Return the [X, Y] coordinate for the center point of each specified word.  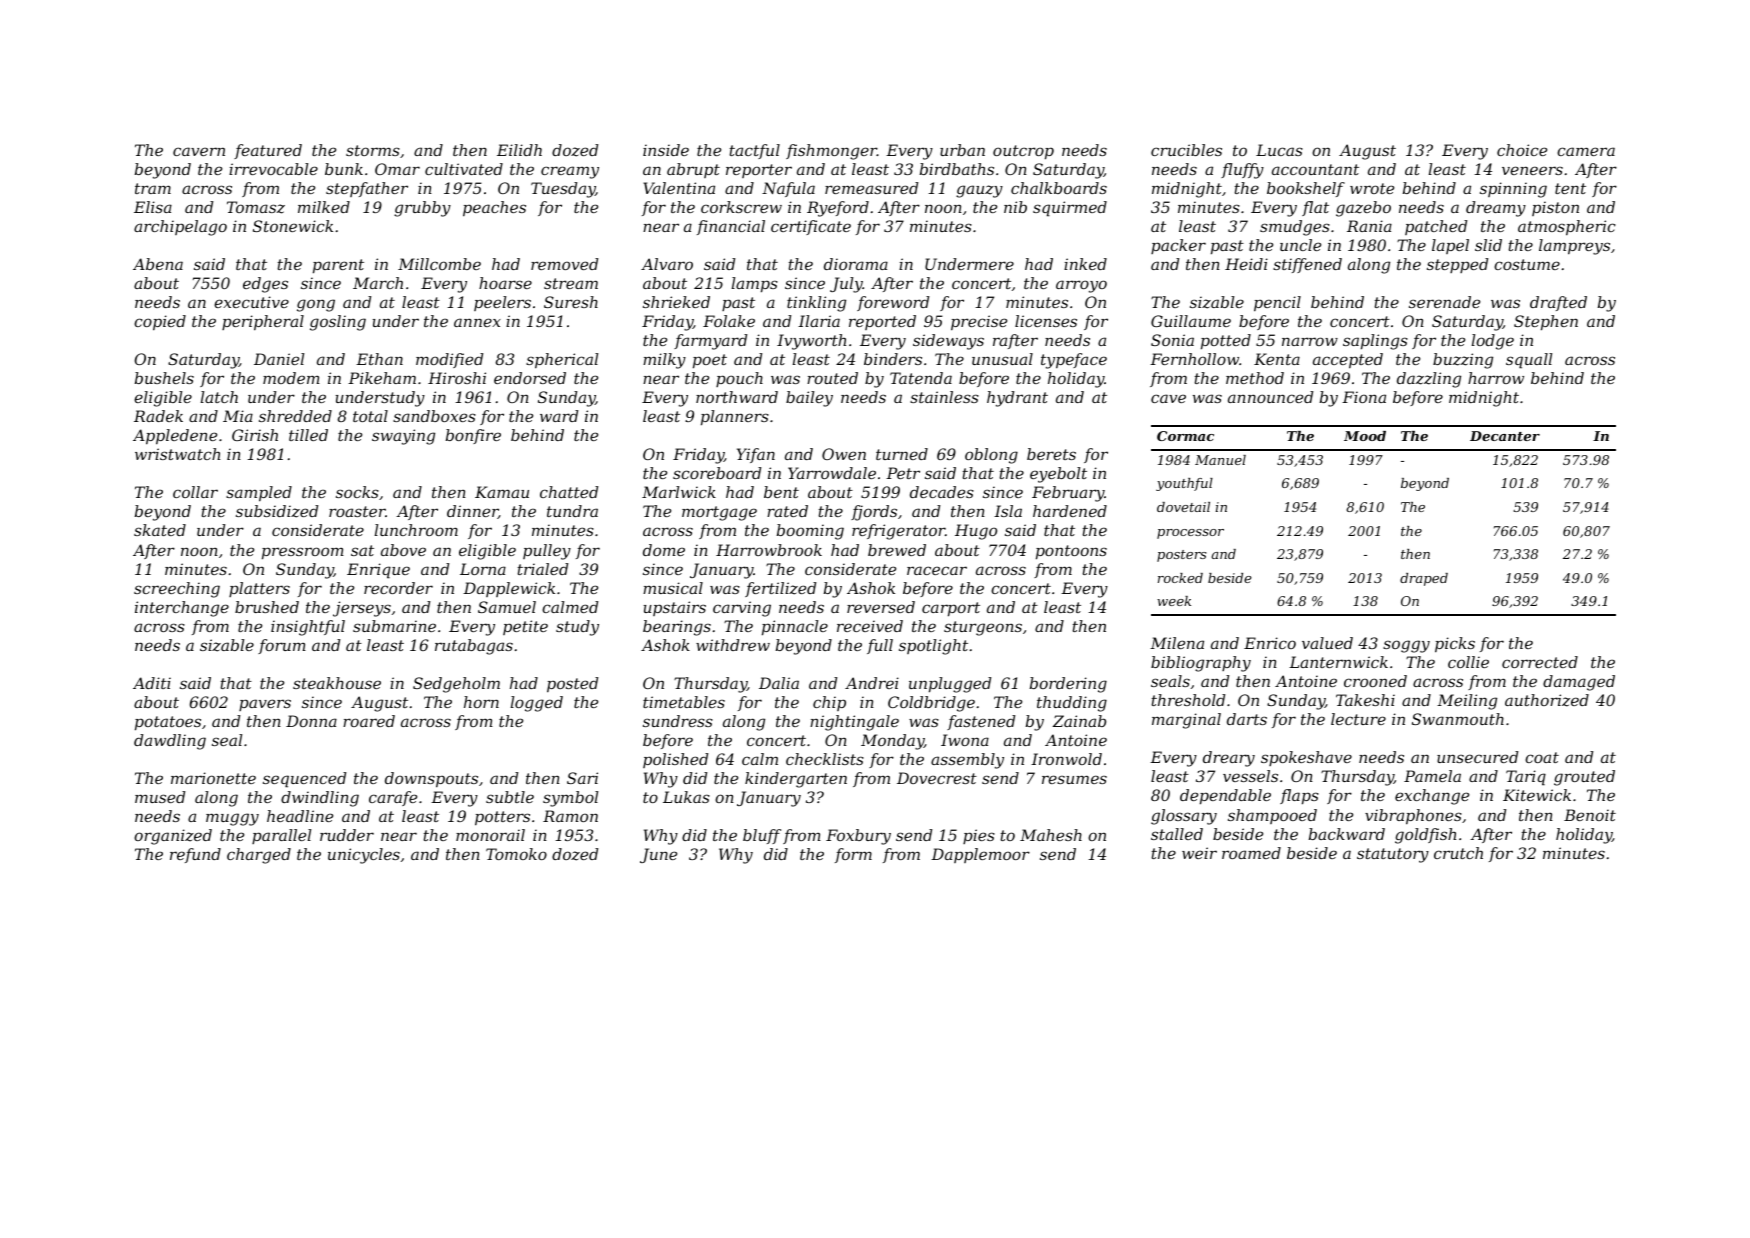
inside [666, 150]
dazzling [1429, 380]
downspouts [431, 780]
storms [373, 150]
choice [1522, 150]
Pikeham [382, 378]
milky [664, 361]
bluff [762, 836]
